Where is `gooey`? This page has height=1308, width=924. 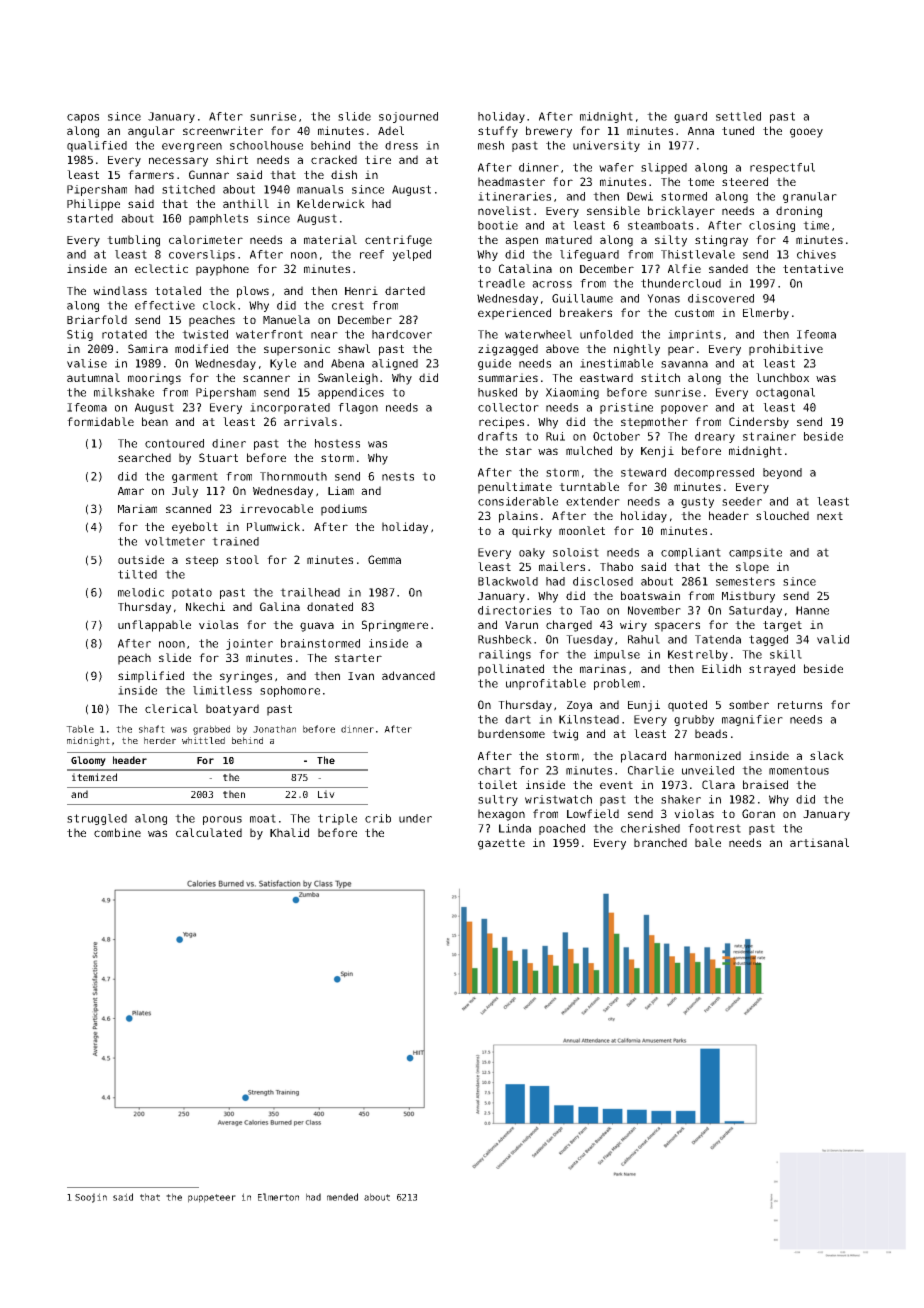 gooey is located at coordinates (806, 133).
